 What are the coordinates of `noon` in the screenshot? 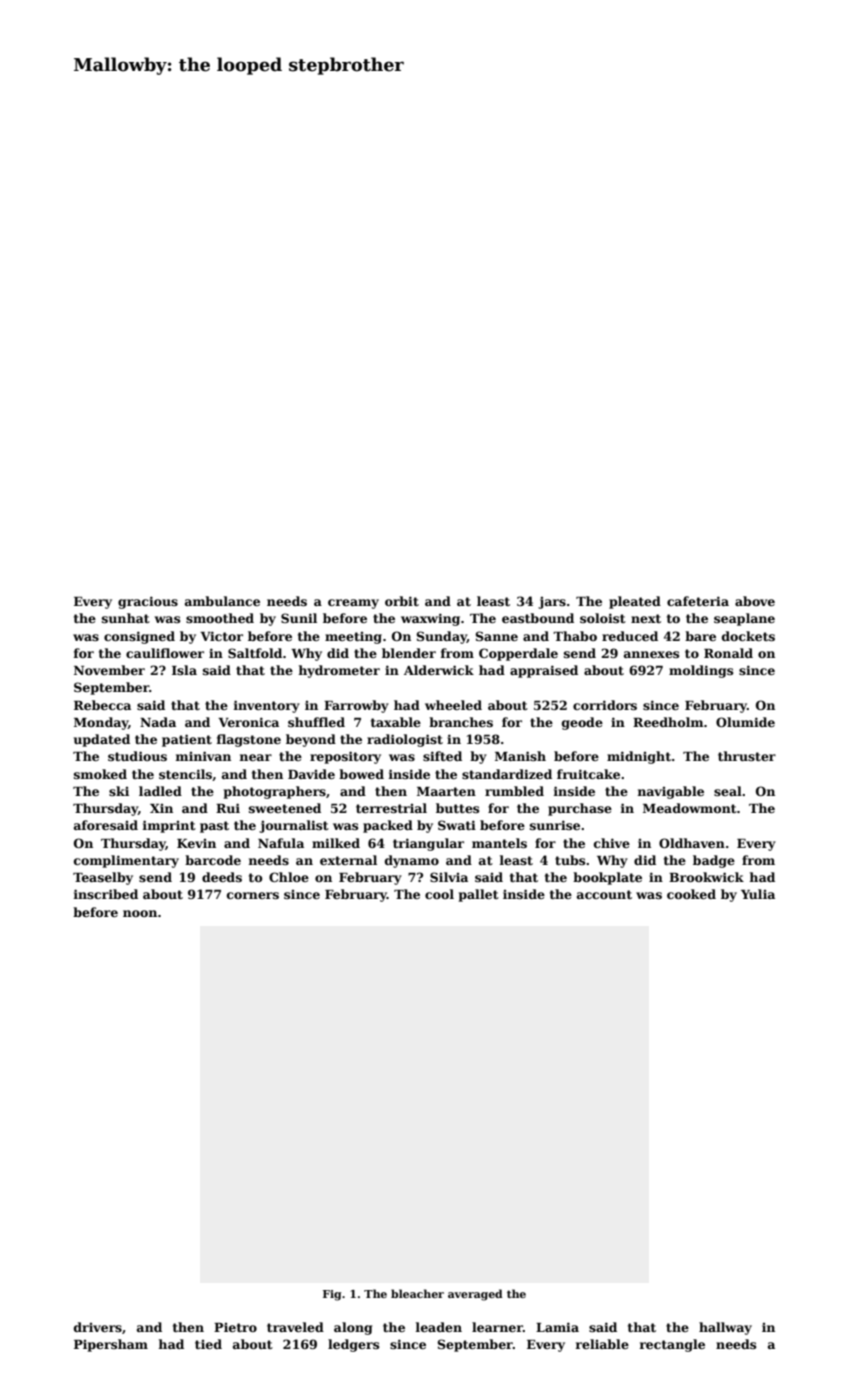 It's located at (140, 913).
